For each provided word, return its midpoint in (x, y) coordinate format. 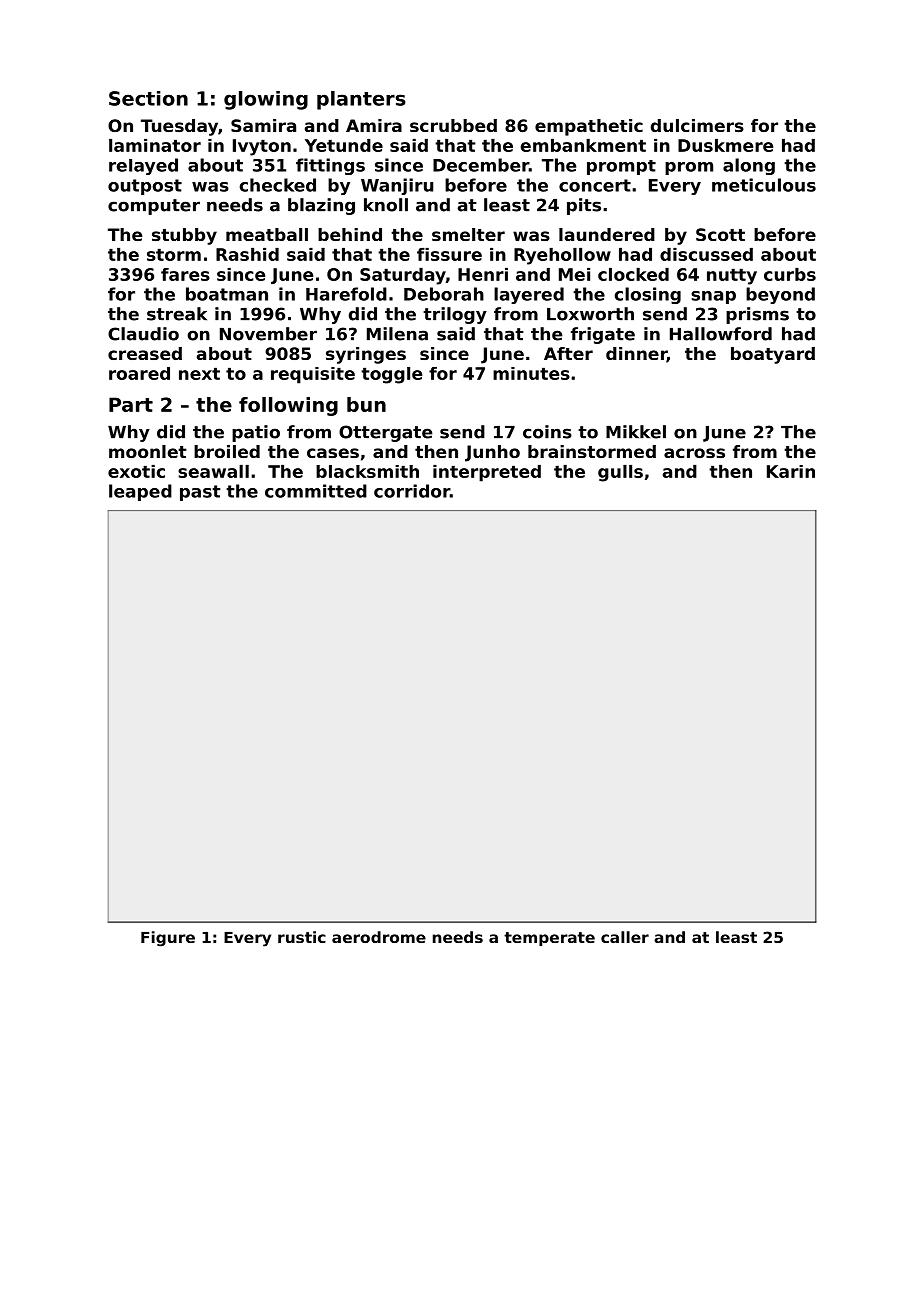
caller (625, 937)
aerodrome (379, 937)
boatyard (773, 355)
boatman (227, 294)
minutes (531, 373)
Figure (168, 939)
